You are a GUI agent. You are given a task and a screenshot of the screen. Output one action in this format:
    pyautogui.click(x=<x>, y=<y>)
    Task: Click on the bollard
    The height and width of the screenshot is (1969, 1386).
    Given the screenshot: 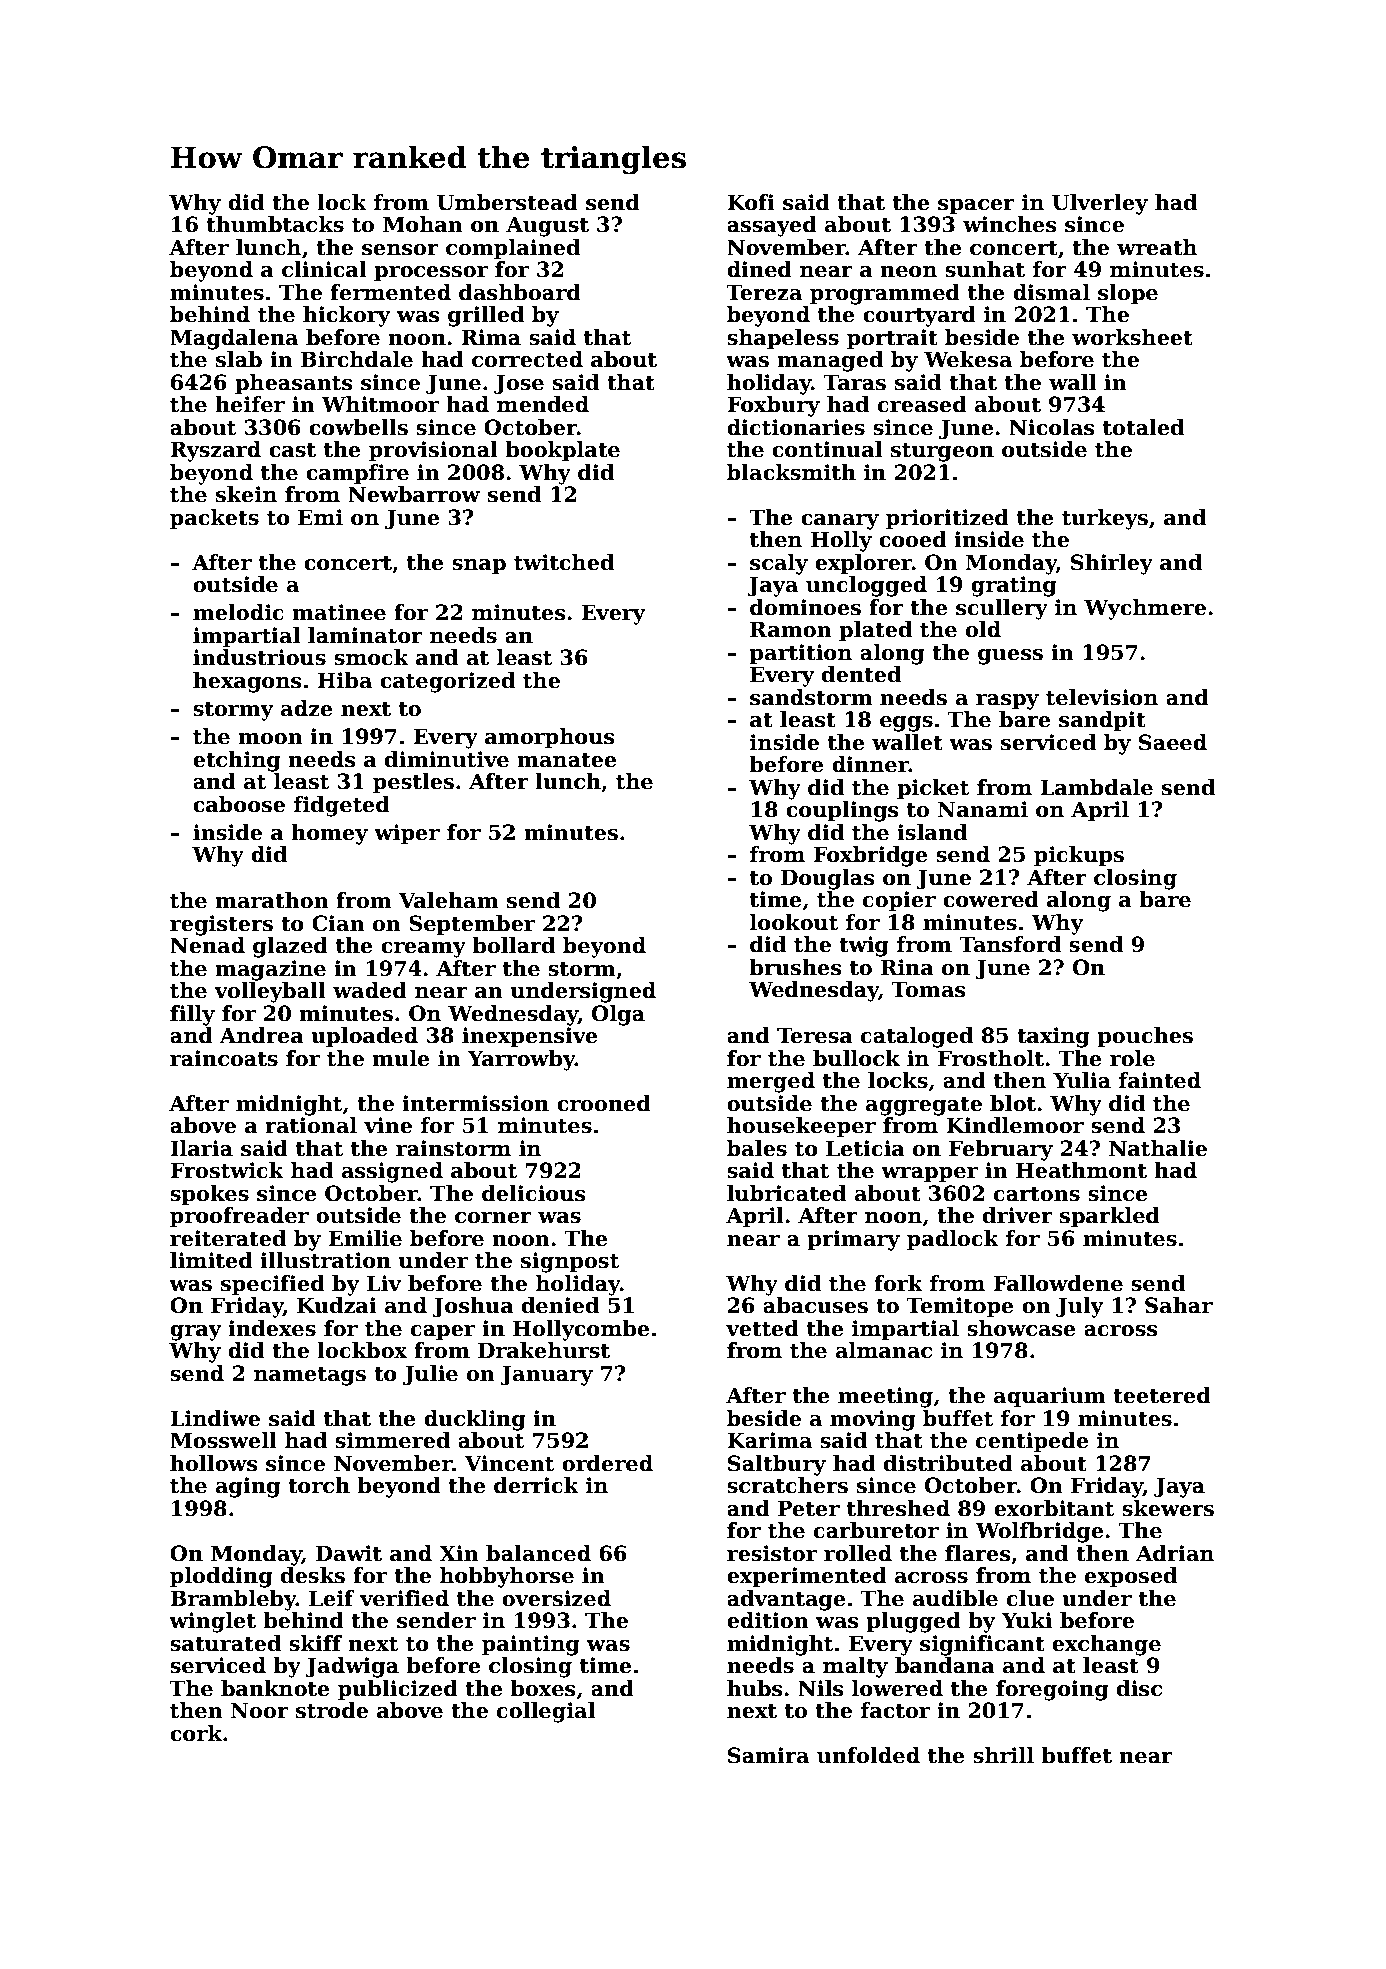 What is the action you would take?
    pyautogui.click(x=513, y=945)
